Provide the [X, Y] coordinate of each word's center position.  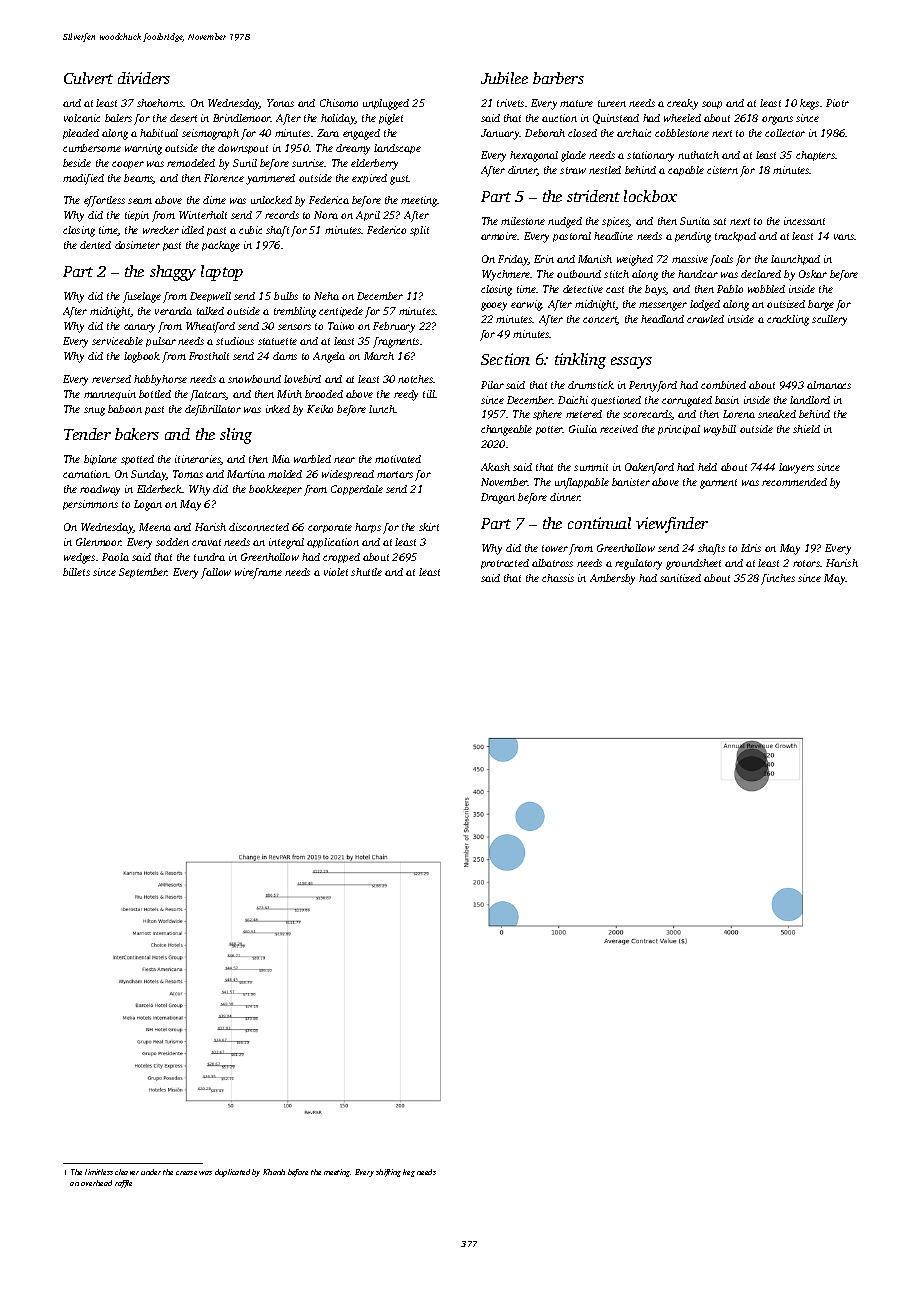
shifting [388, 1173]
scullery [829, 320]
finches [778, 579]
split [419, 231]
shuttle [366, 572]
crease [186, 1173]
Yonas [280, 103]
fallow [216, 573]
